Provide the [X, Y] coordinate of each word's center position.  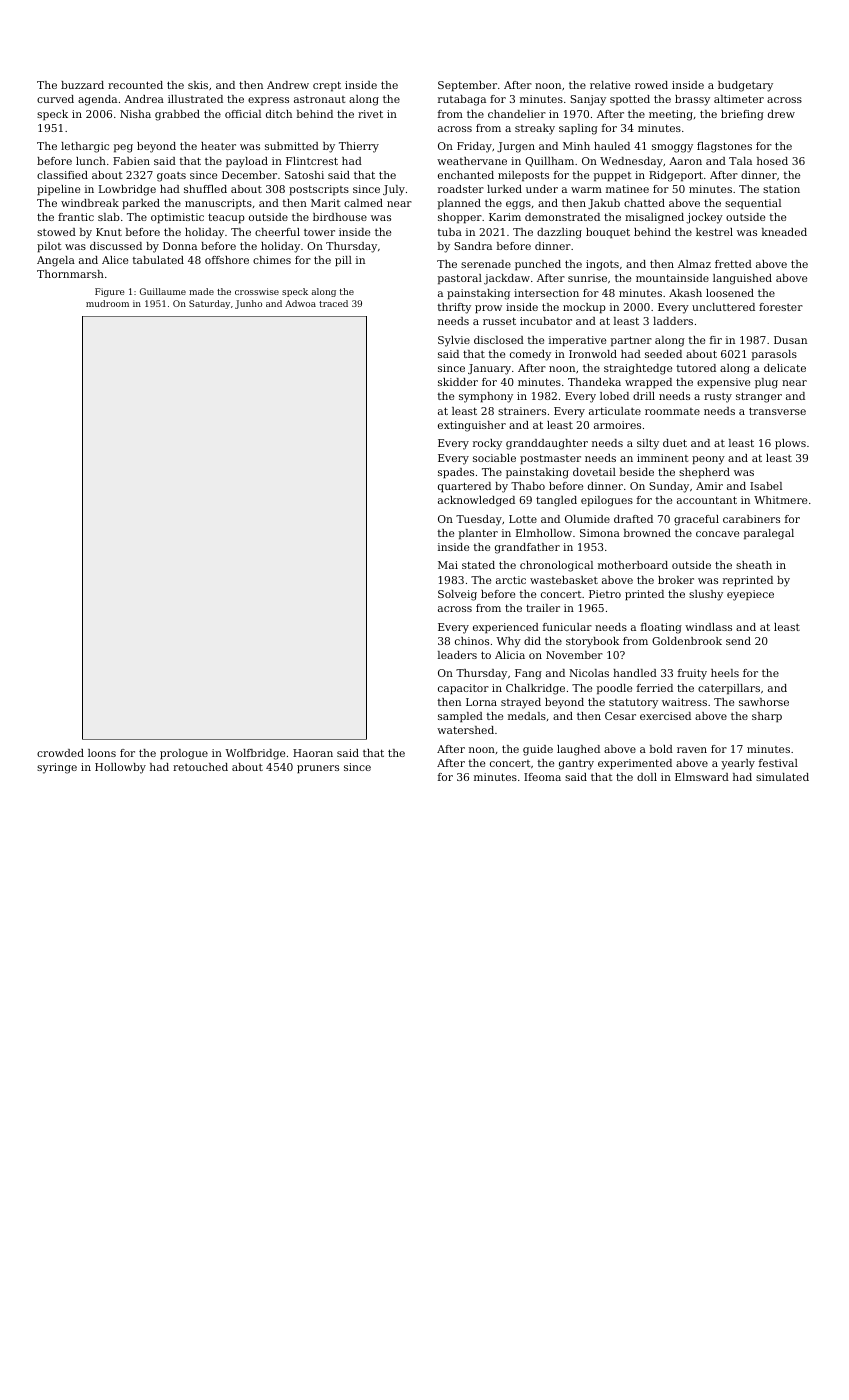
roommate [672, 411]
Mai [448, 565]
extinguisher [472, 426]
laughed [578, 750]
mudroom [107, 303]
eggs [518, 205]
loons [102, 753]
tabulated [158, 260]
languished [742, 279]
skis [198, 85]
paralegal [769, 534]
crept [327, 86]
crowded [60, 753]
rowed [651, 85]
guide [538, 750]
